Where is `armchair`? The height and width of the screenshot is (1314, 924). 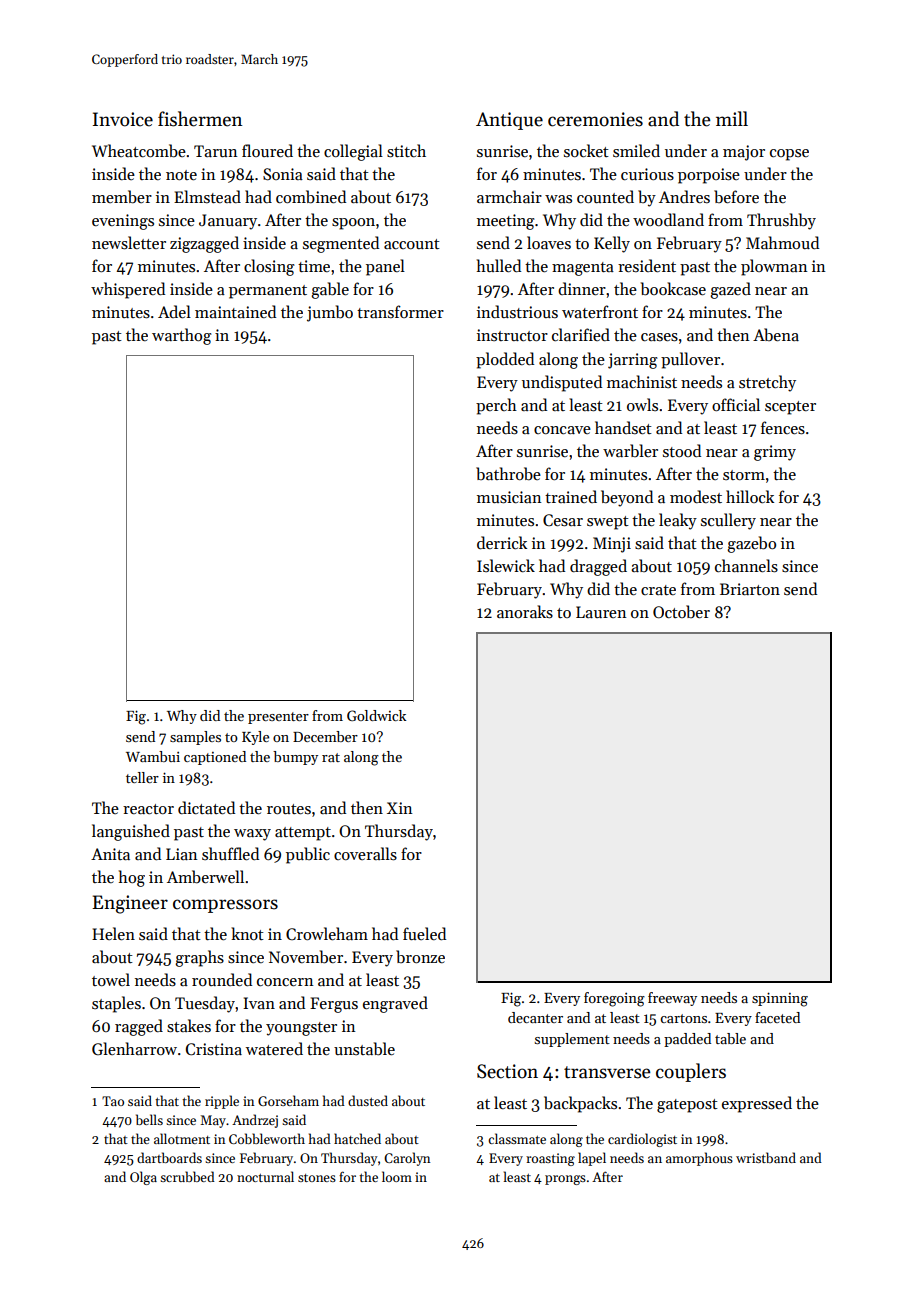 armchair is located at coordinates (509, 196).
